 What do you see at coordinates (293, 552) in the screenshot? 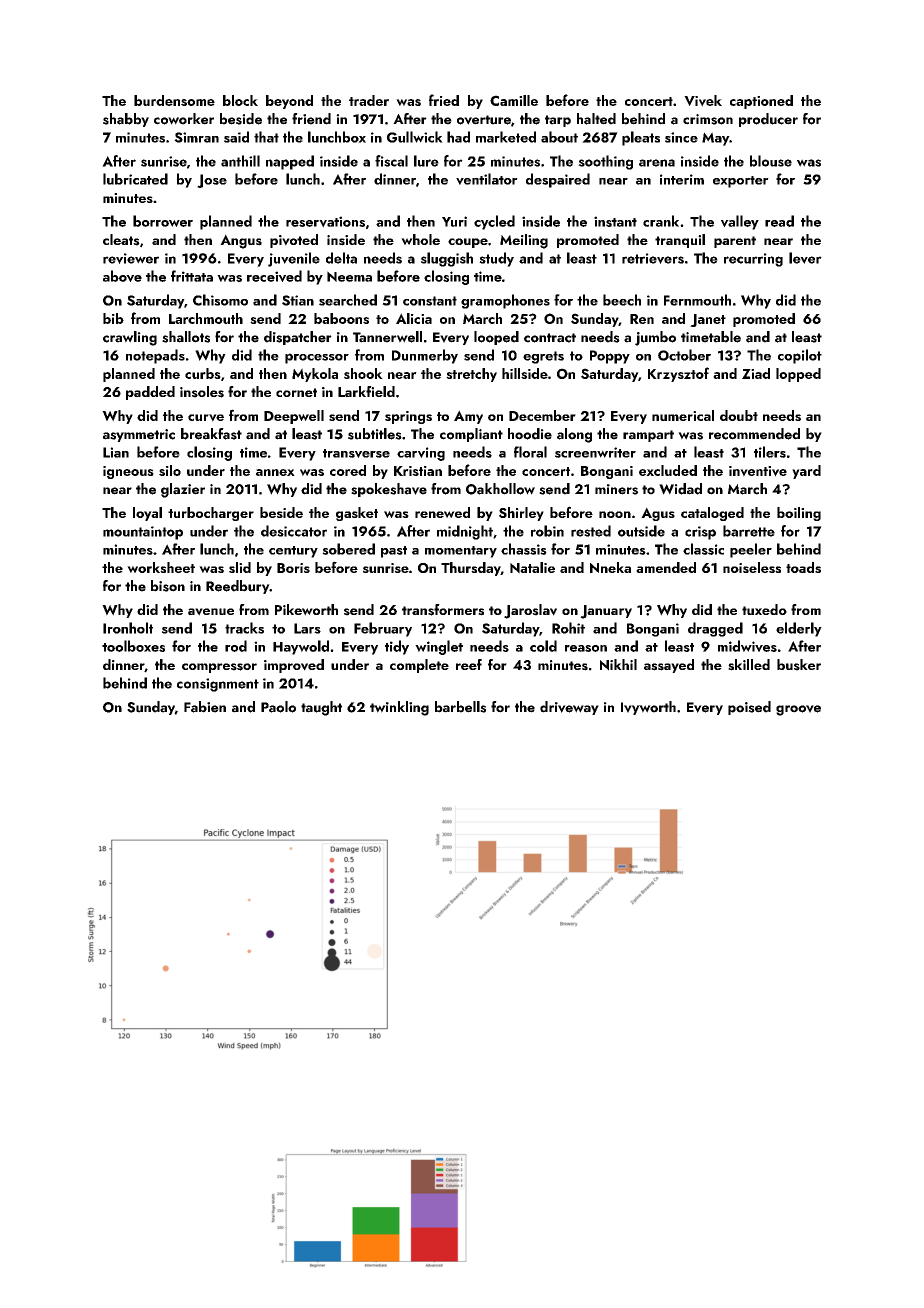
I see `century` at bounding box center [293, 552].
